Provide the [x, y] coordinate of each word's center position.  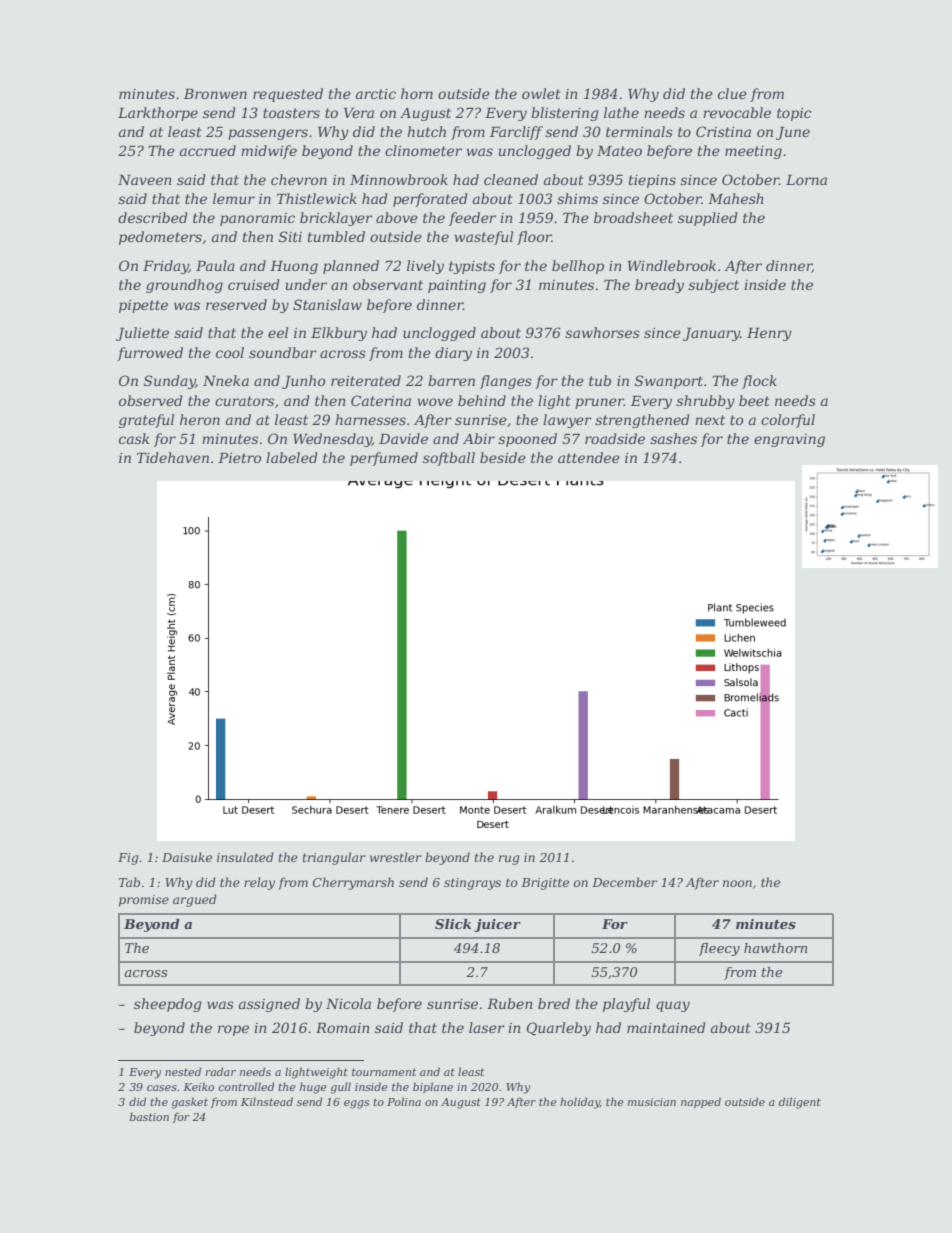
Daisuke [187, 857]
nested [183, 1071]
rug [509, 860]
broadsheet [633, 217]
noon [737, 883]
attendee [589, 457]
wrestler [396, 857]
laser [487, 1027]
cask [134, 438]
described [153, 217]
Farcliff [516, 133]
